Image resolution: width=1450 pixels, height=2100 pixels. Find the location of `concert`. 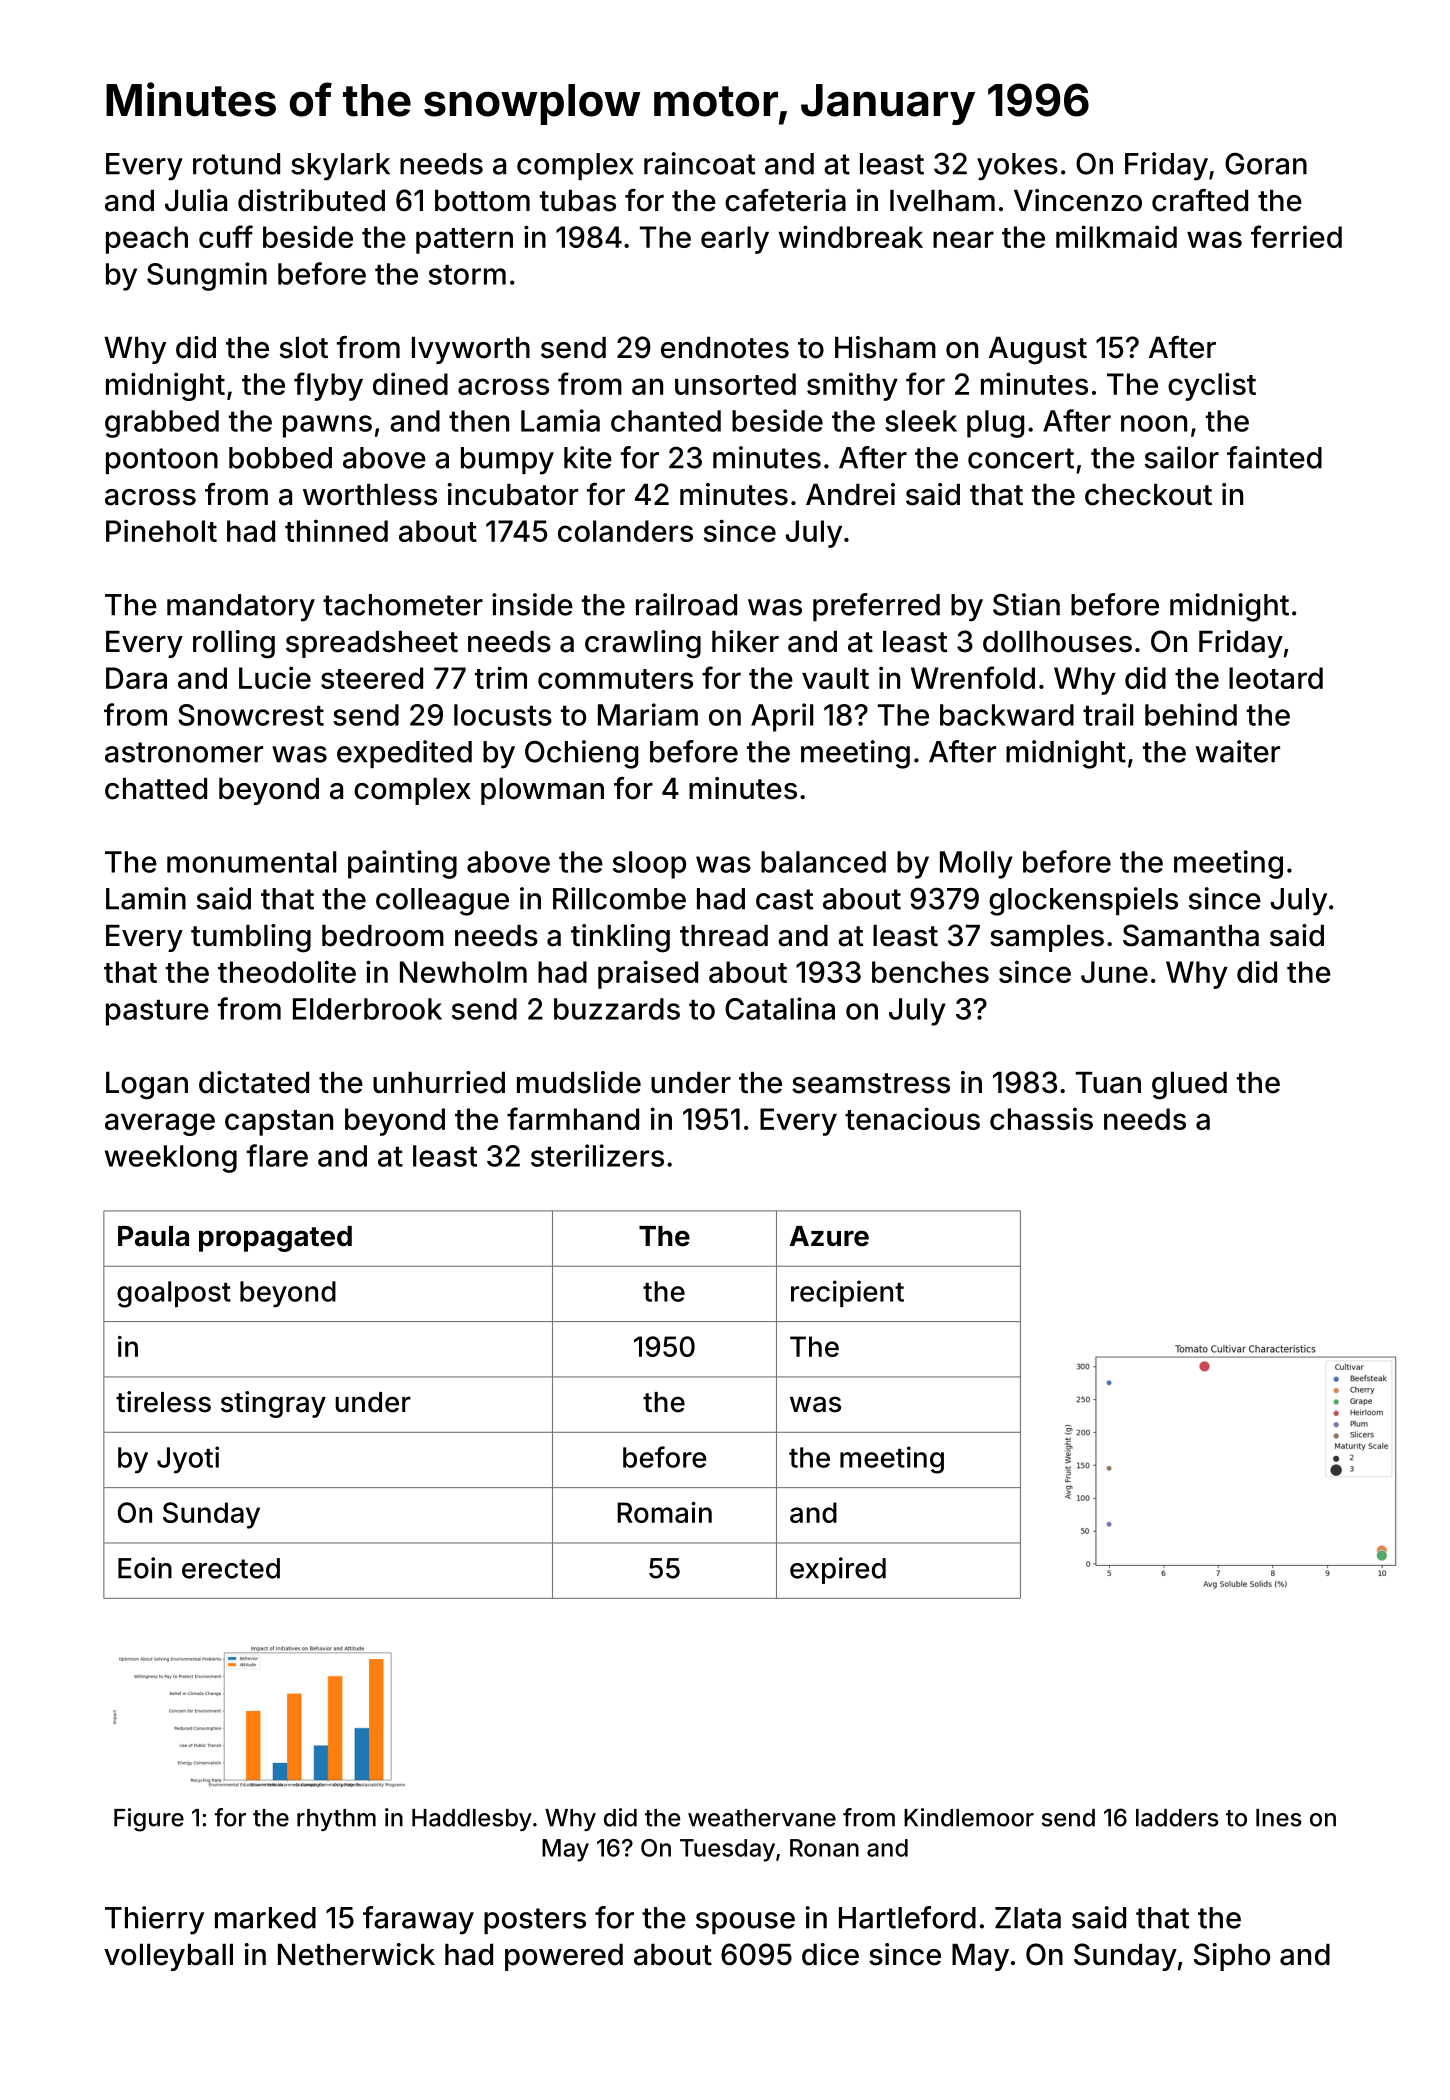

concert is located at coordinates (1021, 458).
